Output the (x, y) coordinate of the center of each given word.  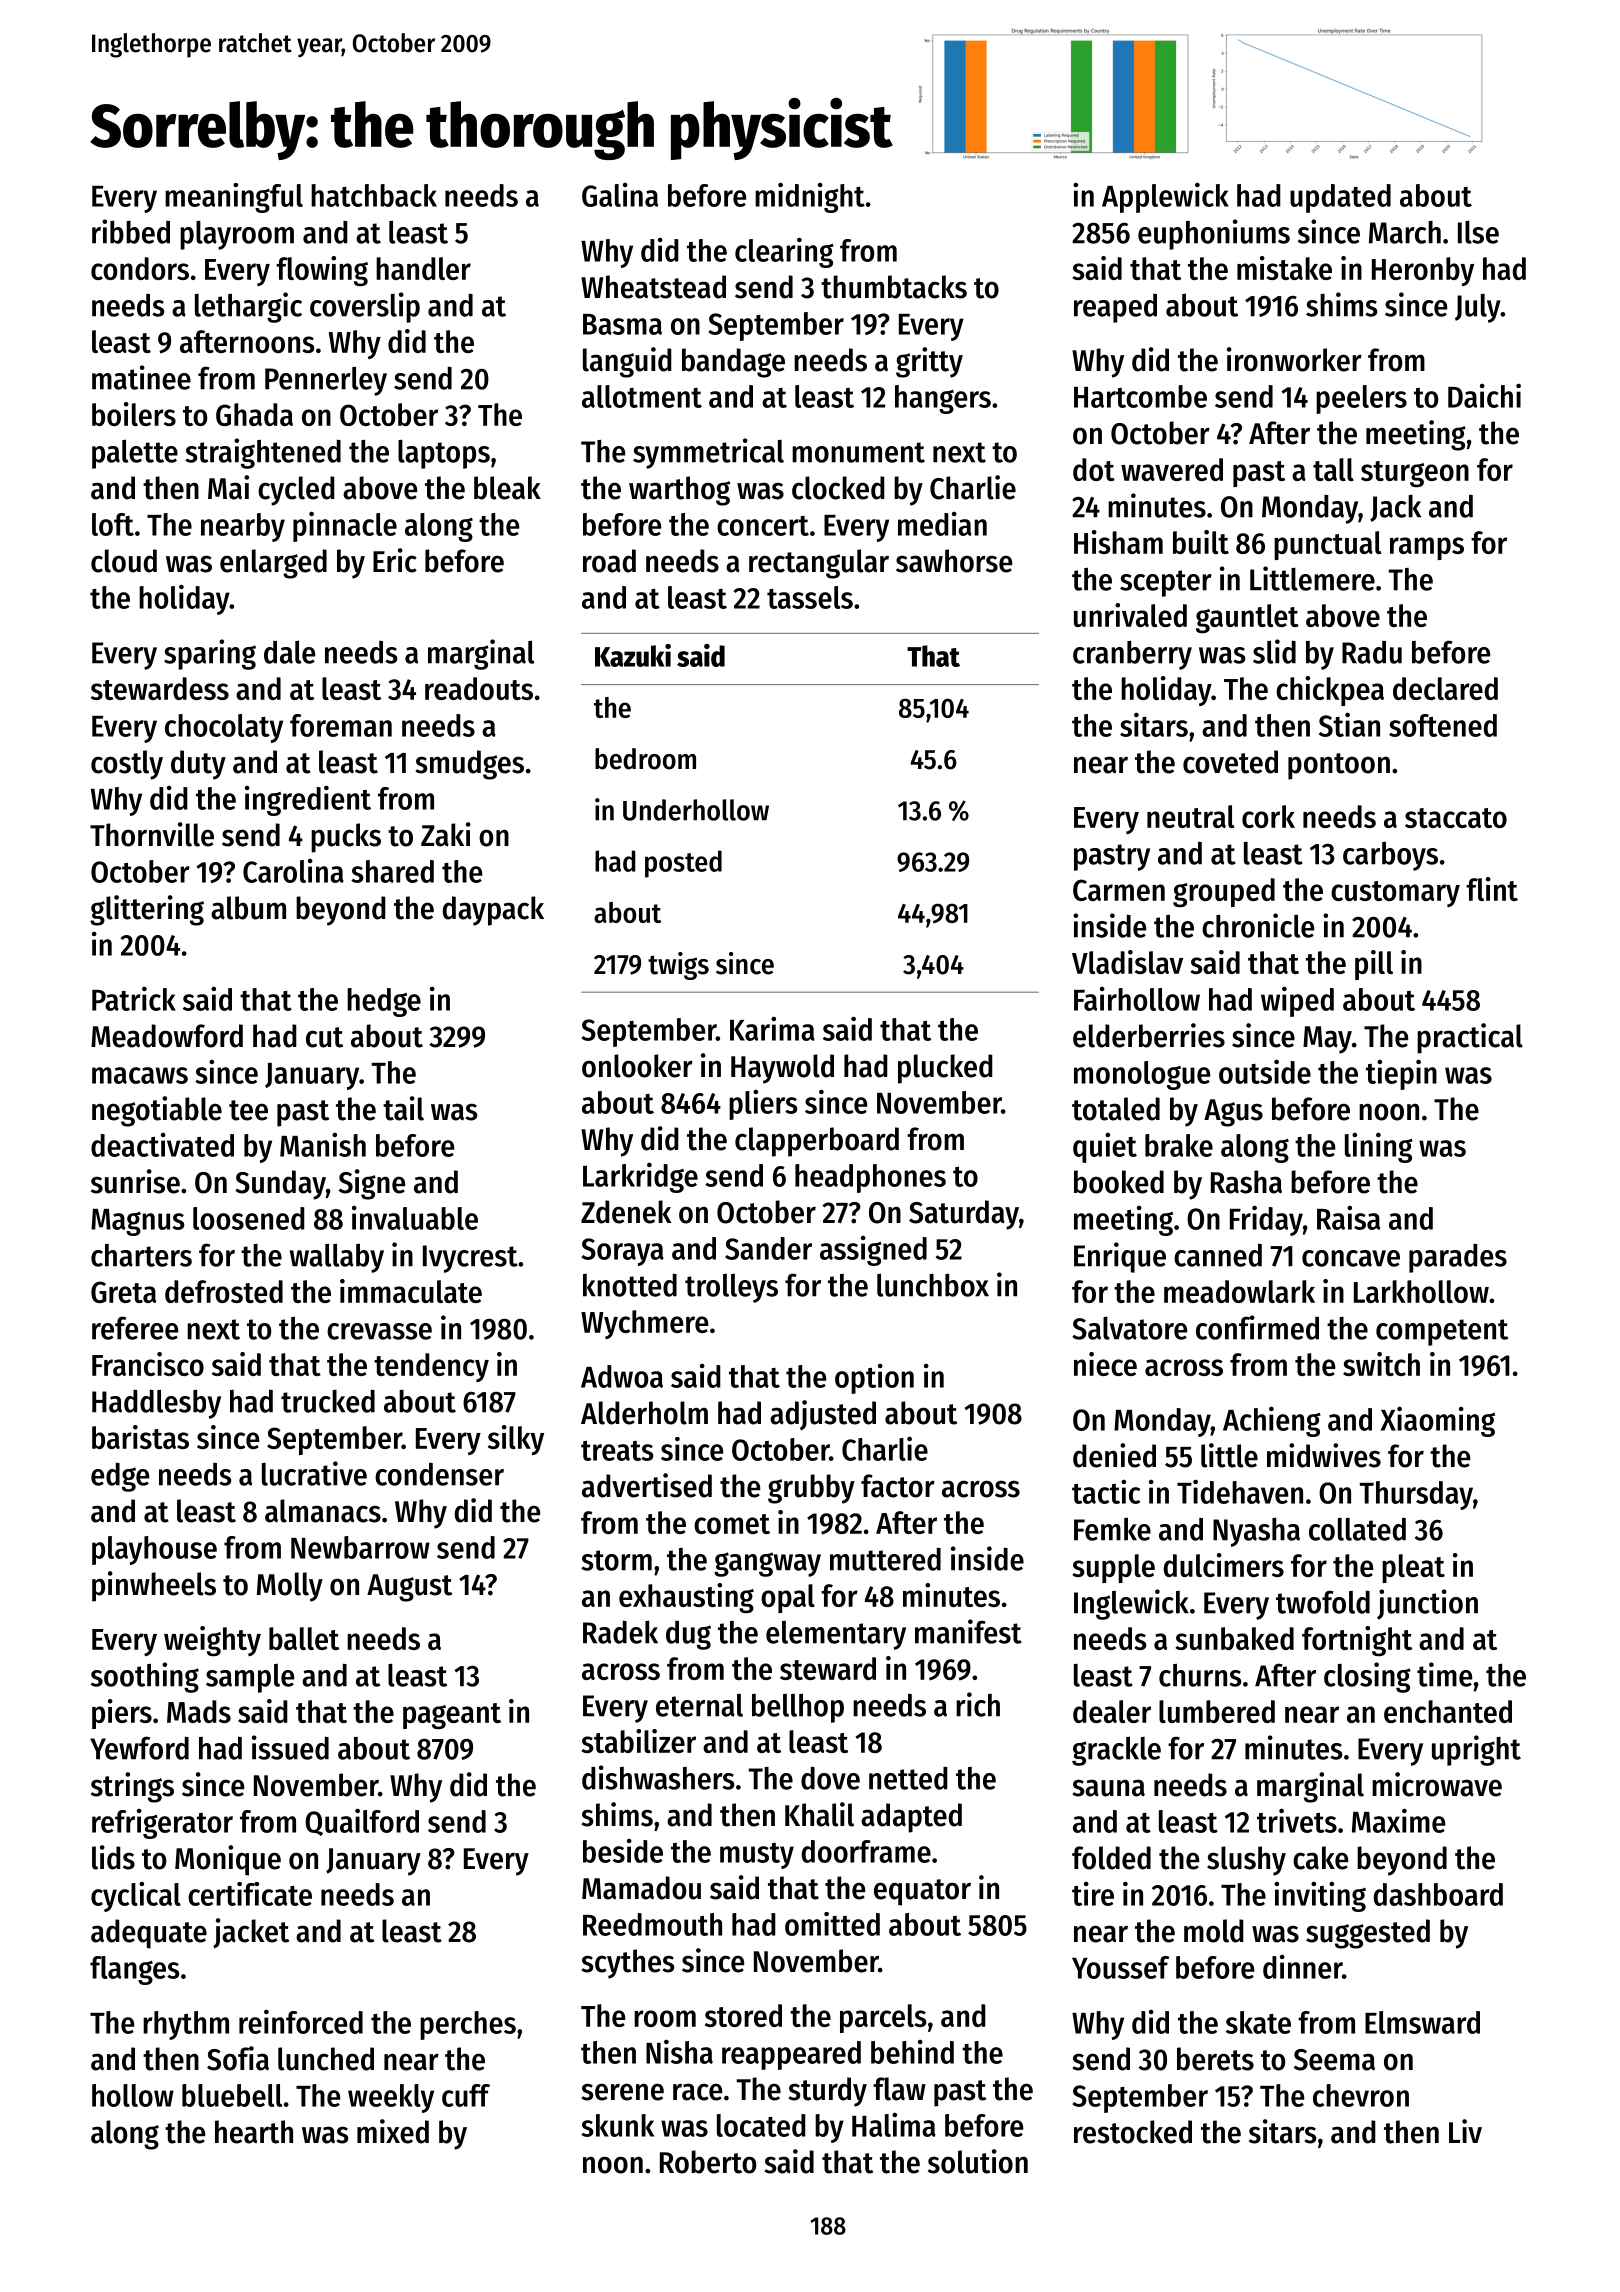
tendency (431, 1367)
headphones (870, 1178)
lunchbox (933, 1285)
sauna (1108, 1788)
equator (922, 1892)
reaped (1115, 308)
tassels (810, 597)
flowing (322, 271)
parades (1458, 1258)
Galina (620, 195)
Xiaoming (1438, 1421)
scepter (1166, 583)
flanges (134, 1970)
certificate (250, 1894)
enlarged (273, 564)
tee (248, 1110)
